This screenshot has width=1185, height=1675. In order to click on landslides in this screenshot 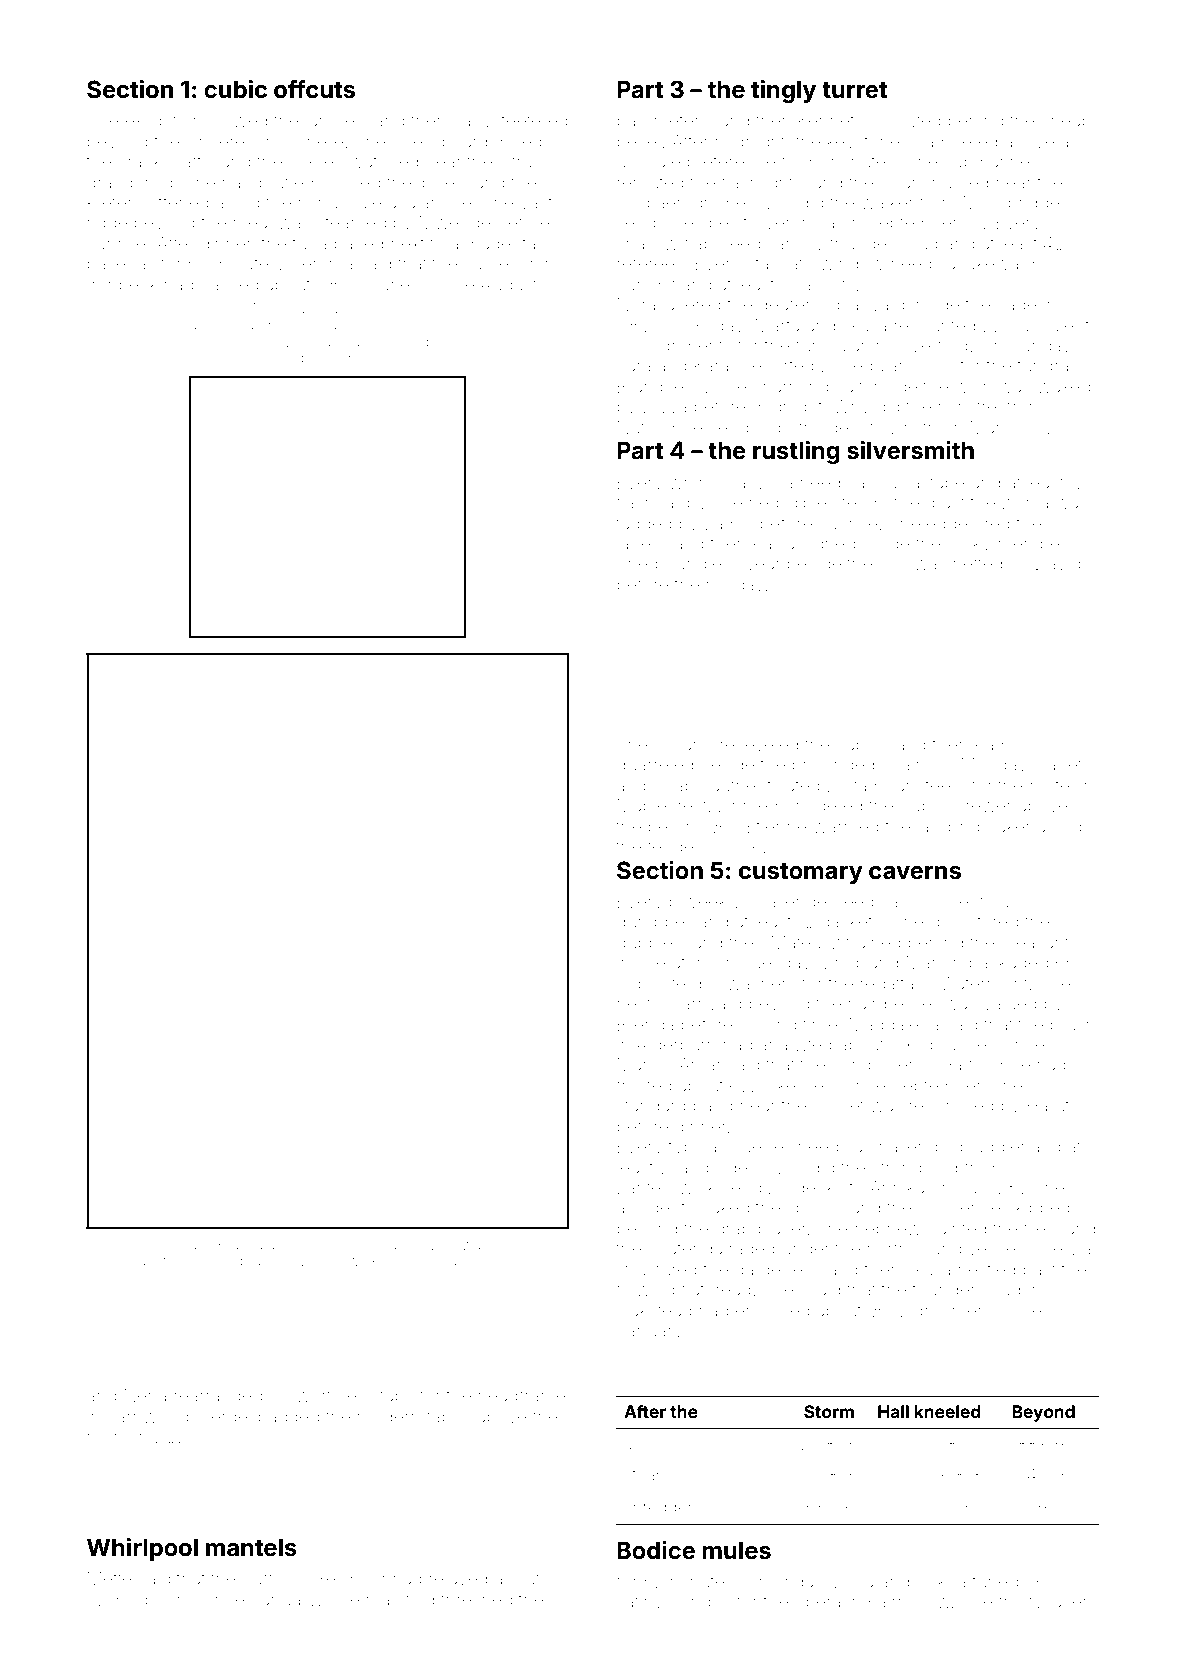, I will do `click(718, 1167)`.
